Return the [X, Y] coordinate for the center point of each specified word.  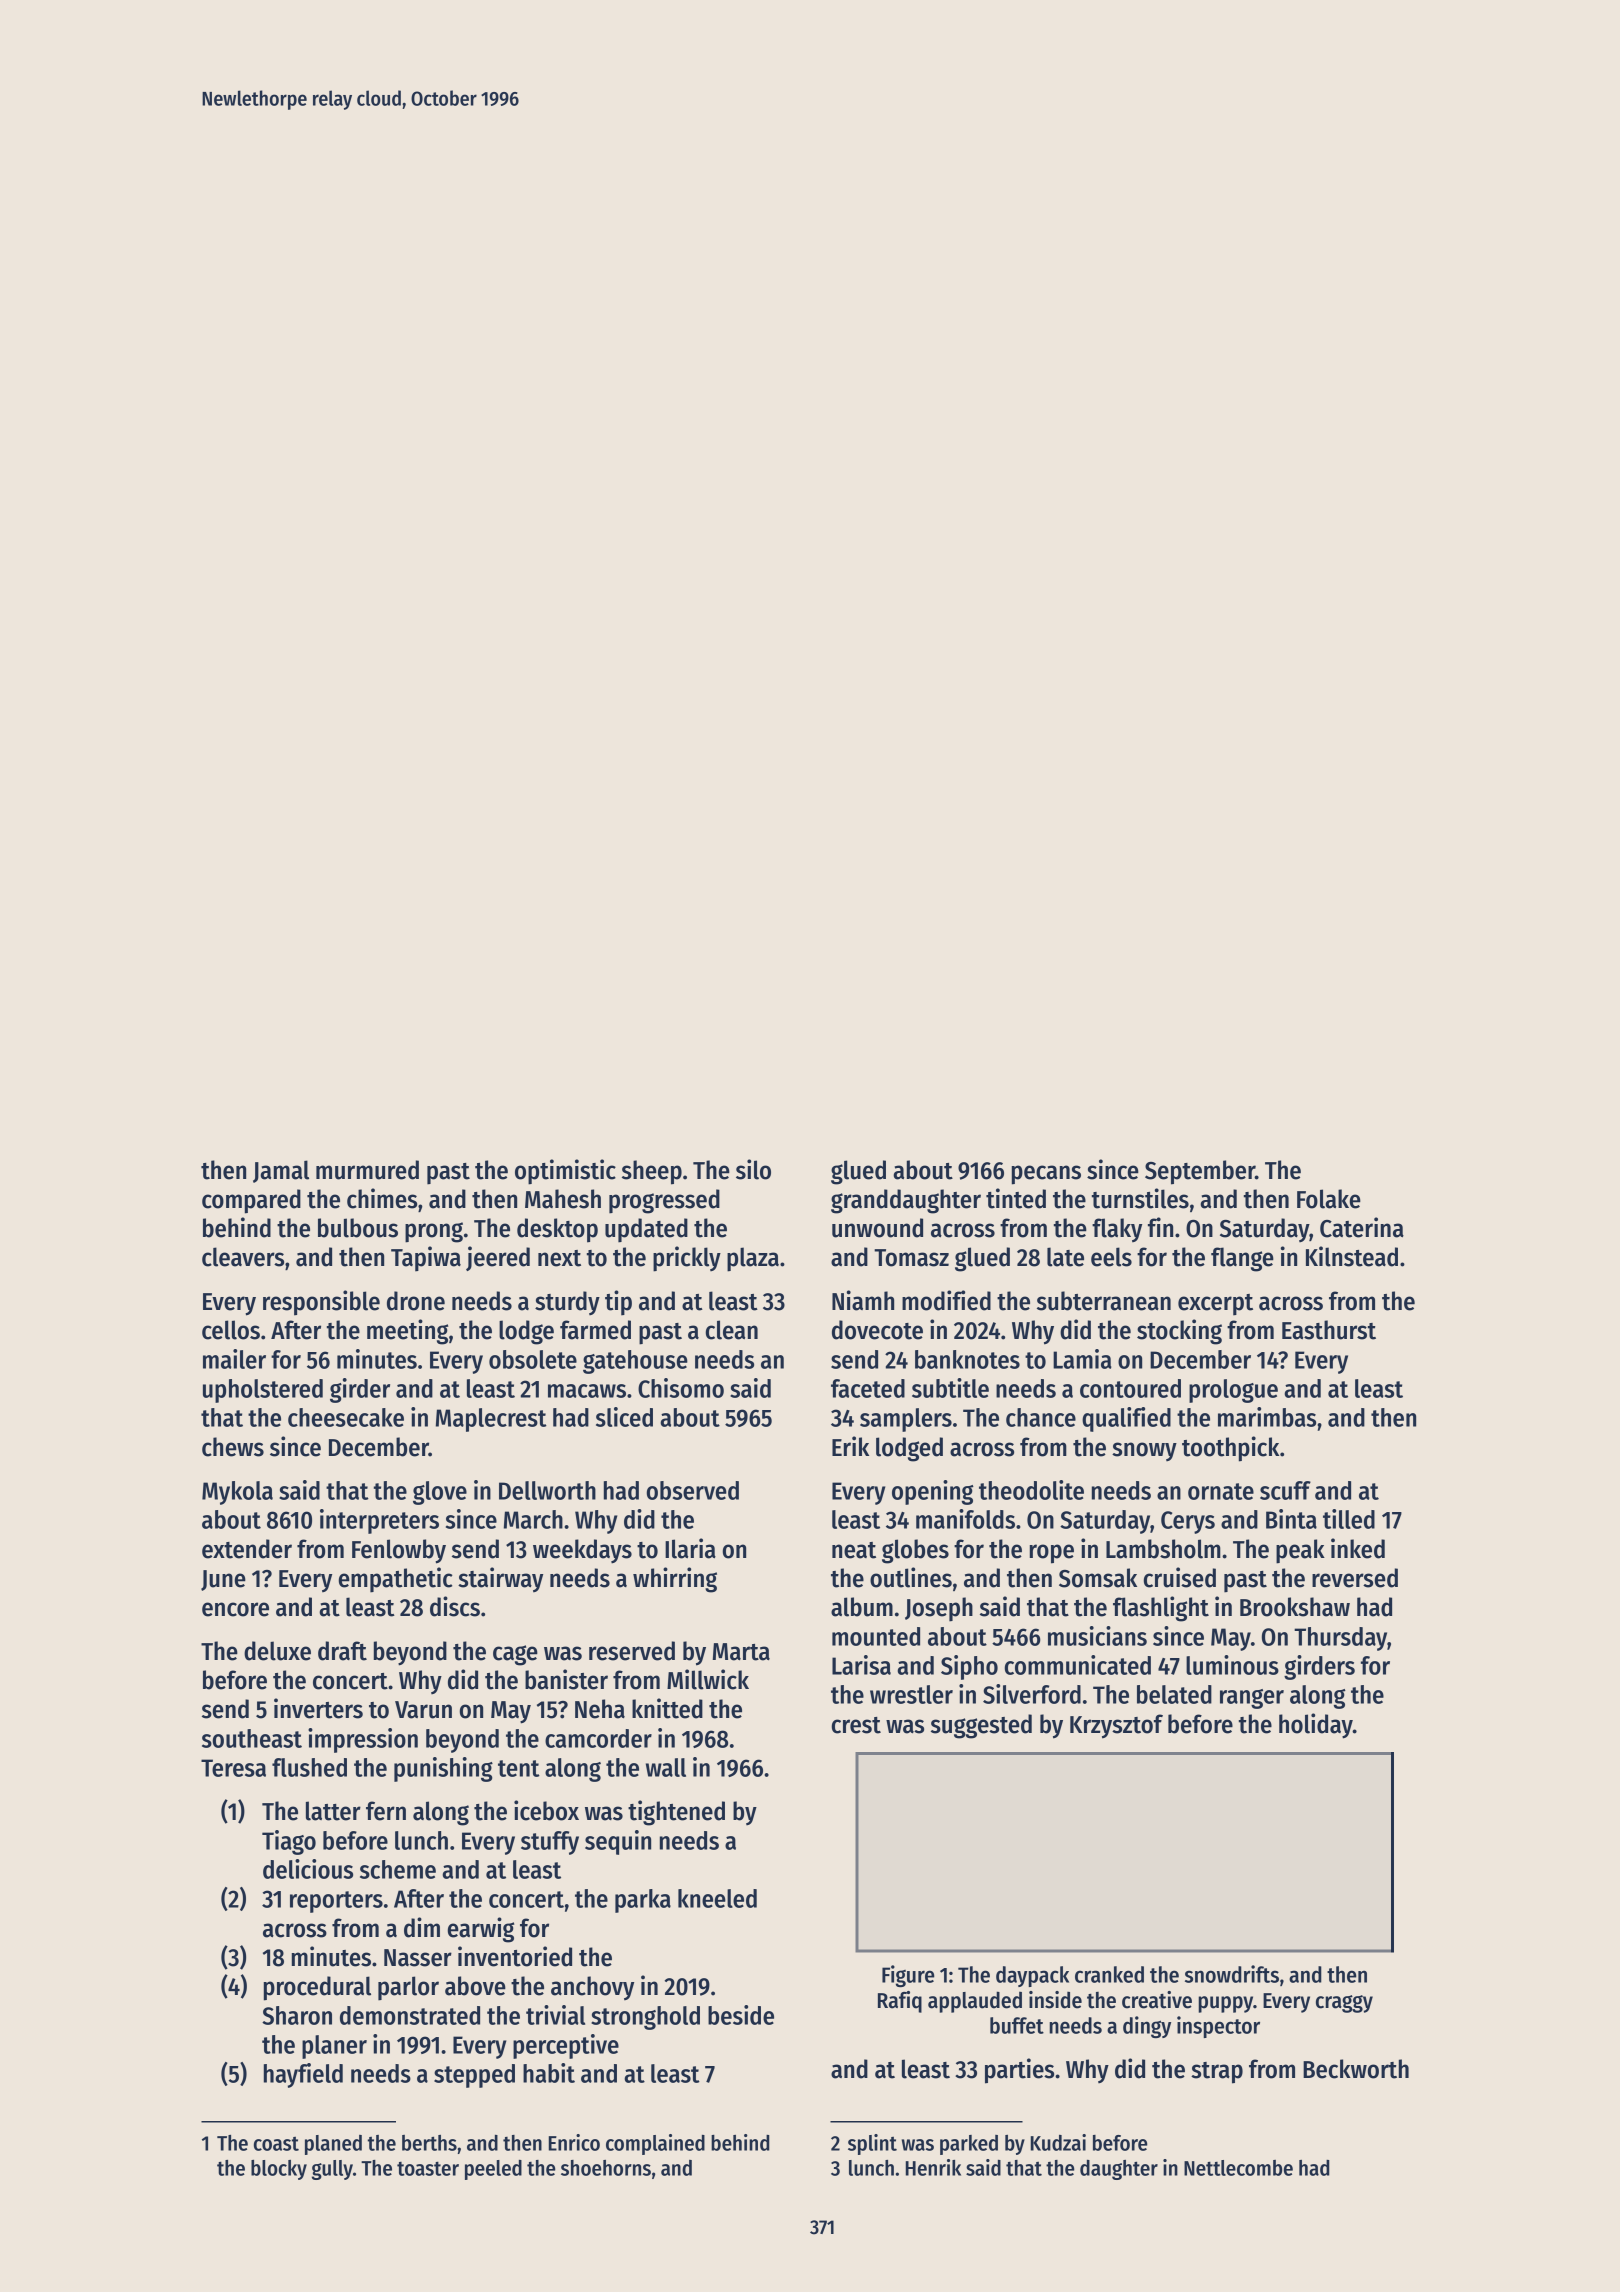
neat [854, 1550]
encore [235, 1609]
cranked [1109, 1974]
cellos [231, 1330]
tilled [1349, 1519]
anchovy [592, 1988]
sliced [624, 1417]
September [1200, 1172]
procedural [317, 1988]
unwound [877, 1228]
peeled [493, 2170]
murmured [367, 1170]
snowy [1144, 1451]
